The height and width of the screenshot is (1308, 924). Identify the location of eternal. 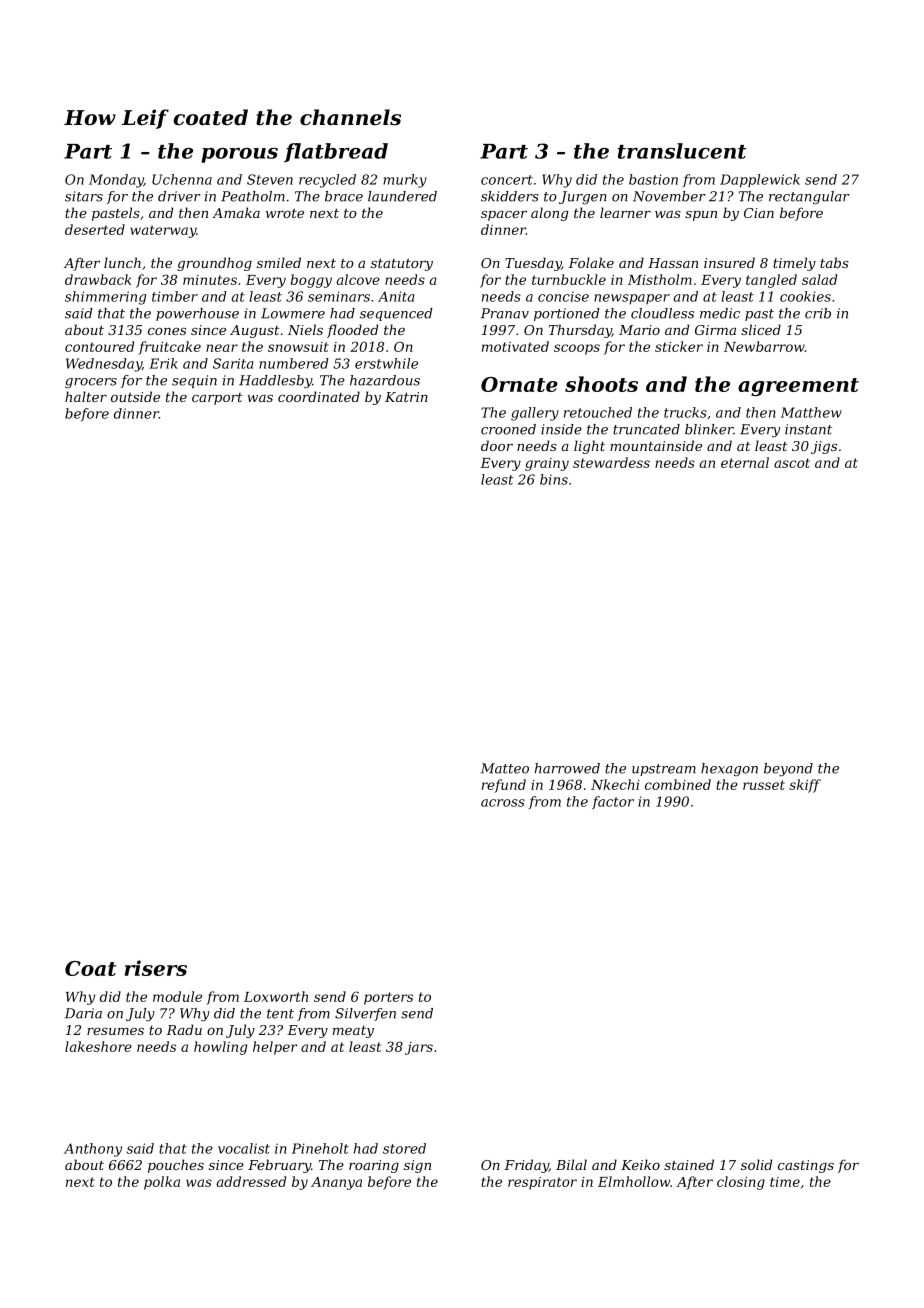
(745, 462).
